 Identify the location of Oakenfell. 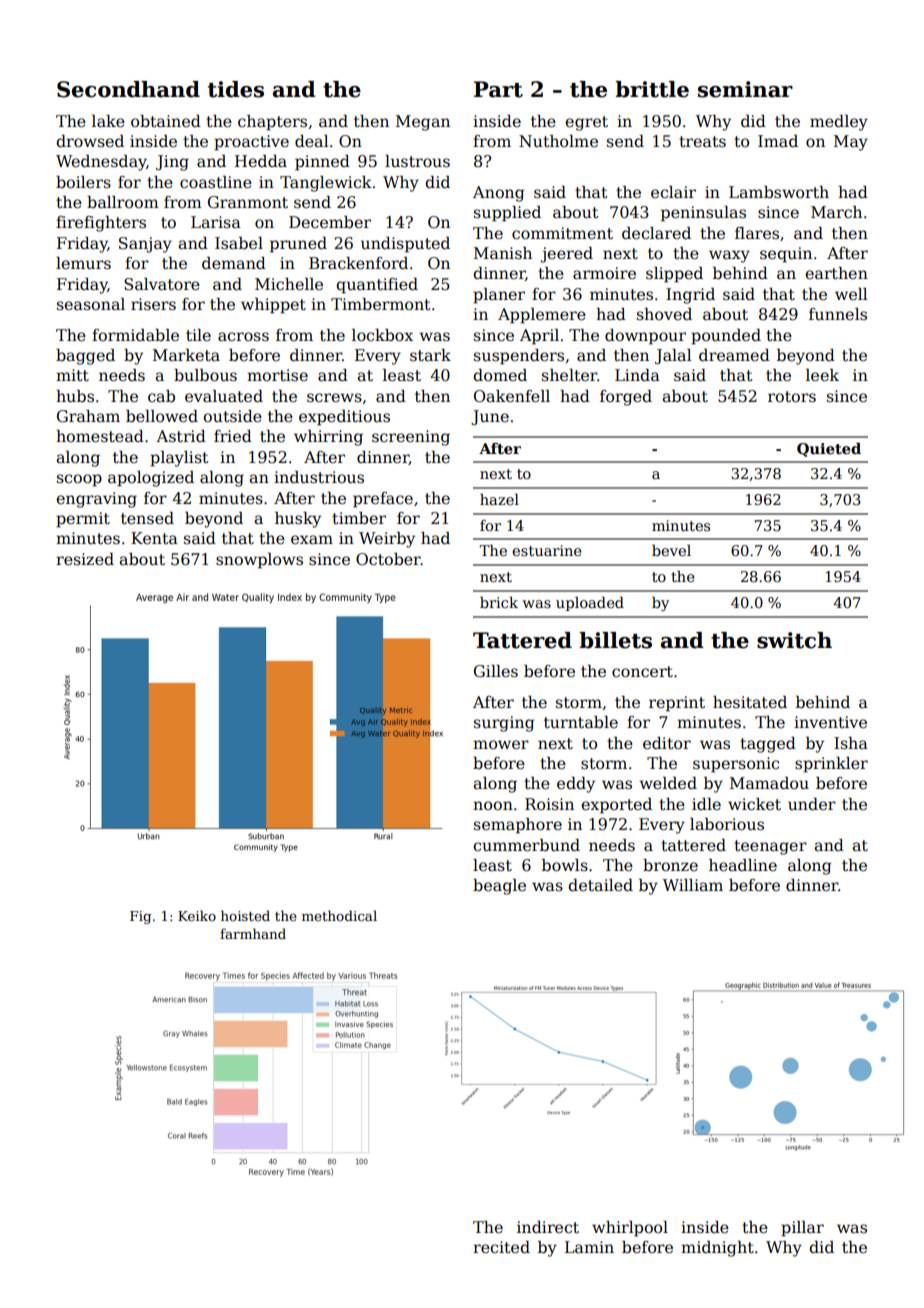
(512, 396).
